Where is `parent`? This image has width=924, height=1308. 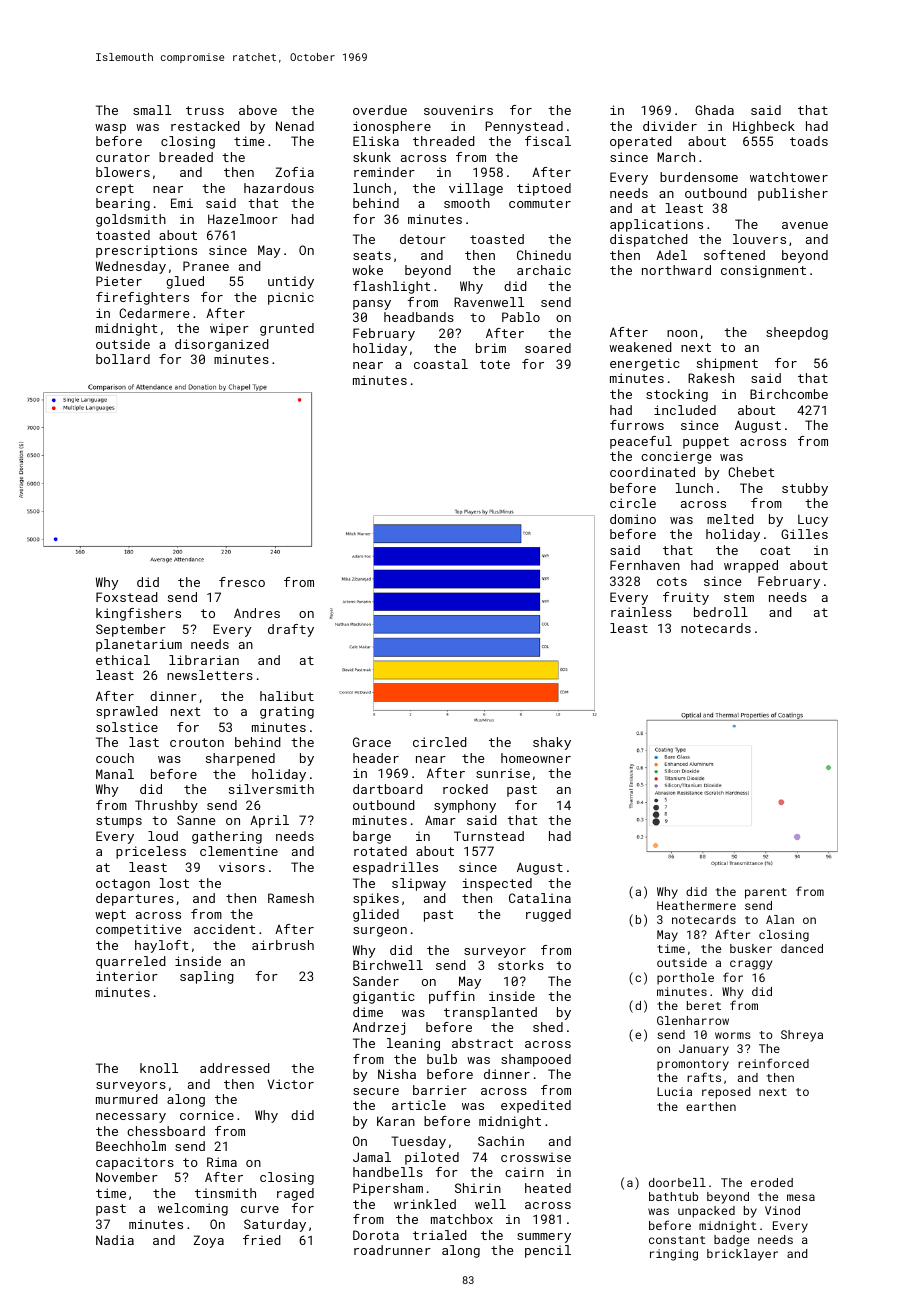 parent is located at coordinates (766, 893).
